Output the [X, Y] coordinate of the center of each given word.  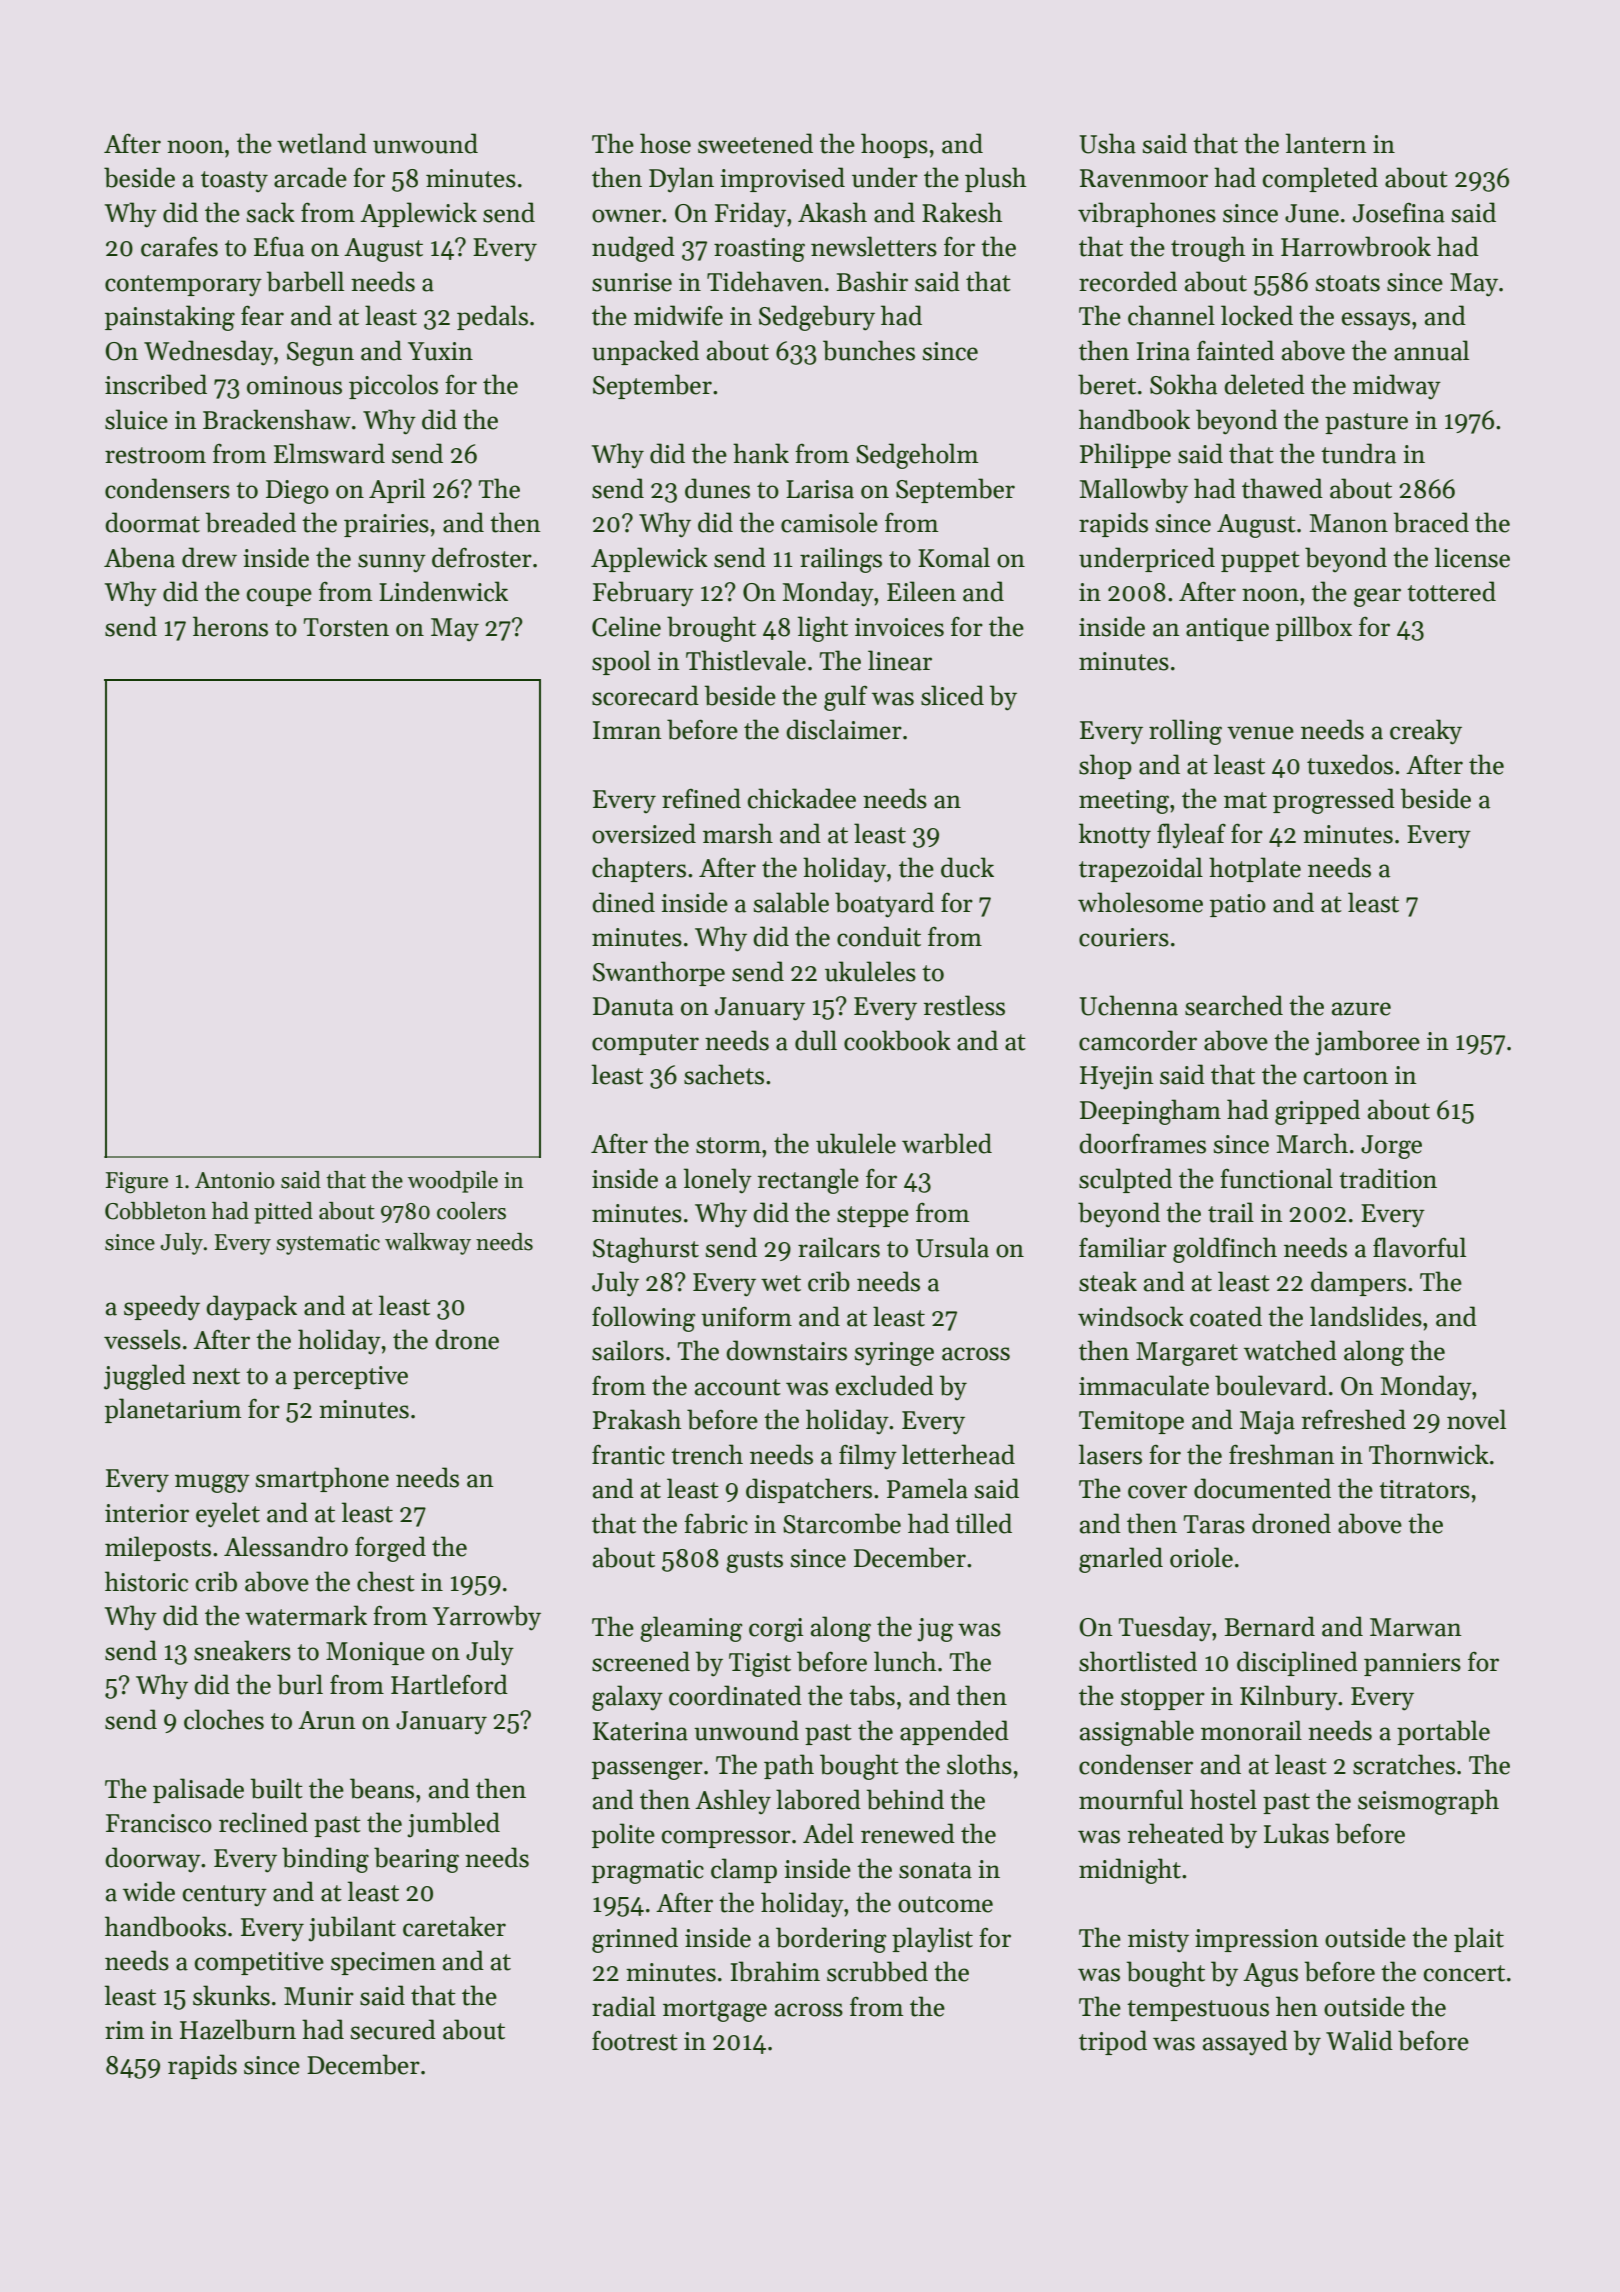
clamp [744, 1870]
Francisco [159, 1823]
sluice [136, 419]
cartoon [1346, 1076]
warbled [947, 1143]
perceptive [350, 1377]
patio [1238, 905]
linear [900, 660]
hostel [1223, 1799]
